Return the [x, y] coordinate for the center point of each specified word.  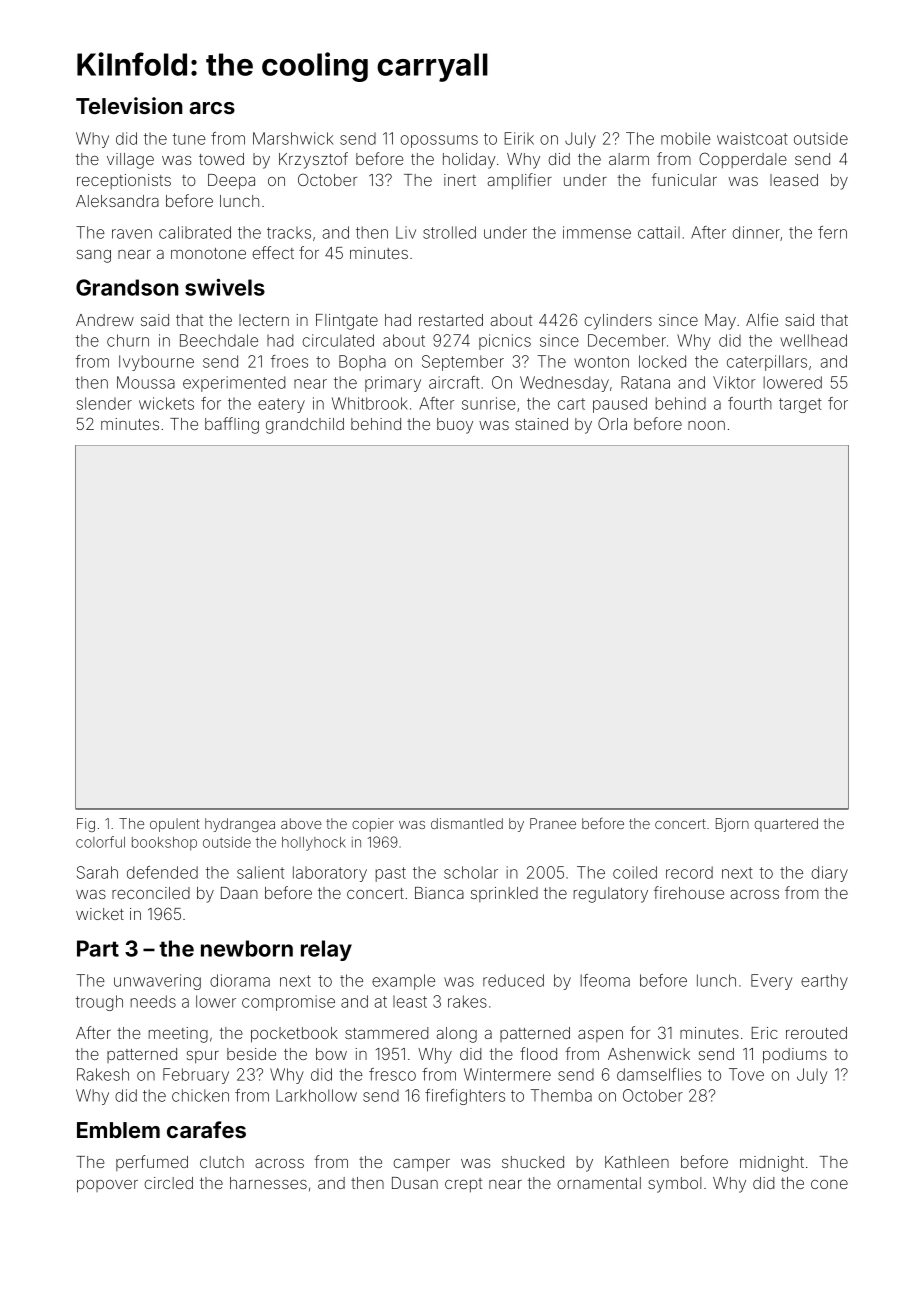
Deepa [231, 182]
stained [541, 424]
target [800, 405]
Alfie [762, 319]
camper [421, 1165]
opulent [175, 825]
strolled [449, 232]
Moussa [146, 382]
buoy [455, 426]
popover [107, 1186]
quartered [786, 825]
